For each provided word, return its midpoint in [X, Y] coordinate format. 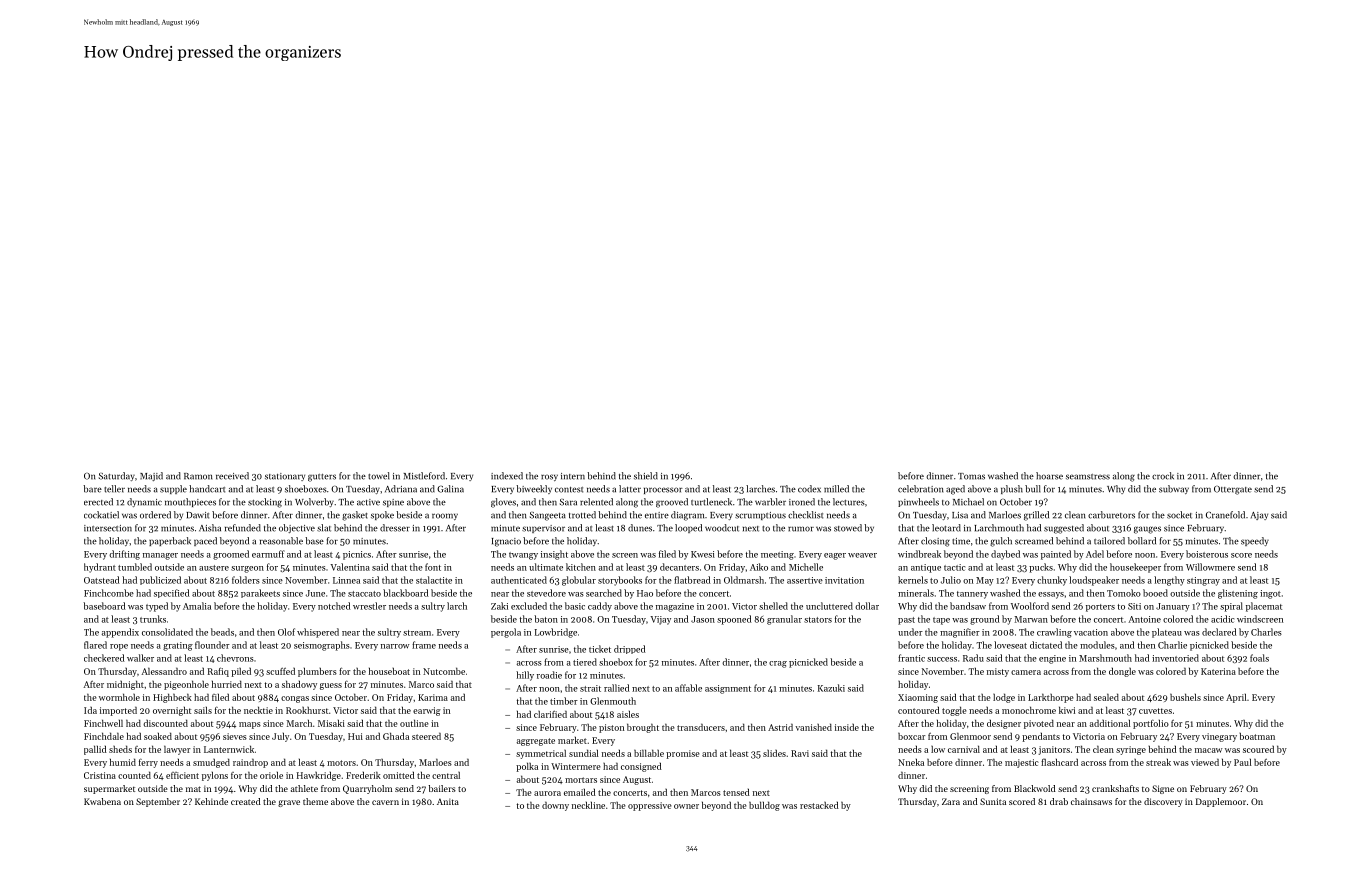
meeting [777, 555]
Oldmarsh [744, 580]
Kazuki [831, 688]
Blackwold [1035, 788]
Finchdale [104, 736]
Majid [151, 476]
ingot [1270, 594]
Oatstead [101, 580]
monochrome [1029, 710]
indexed [507, 476]
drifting [124, 555]
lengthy [1169, 581]
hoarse [1049, 476]
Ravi [800, 753]
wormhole [119, 697]
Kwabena [102, 801]
